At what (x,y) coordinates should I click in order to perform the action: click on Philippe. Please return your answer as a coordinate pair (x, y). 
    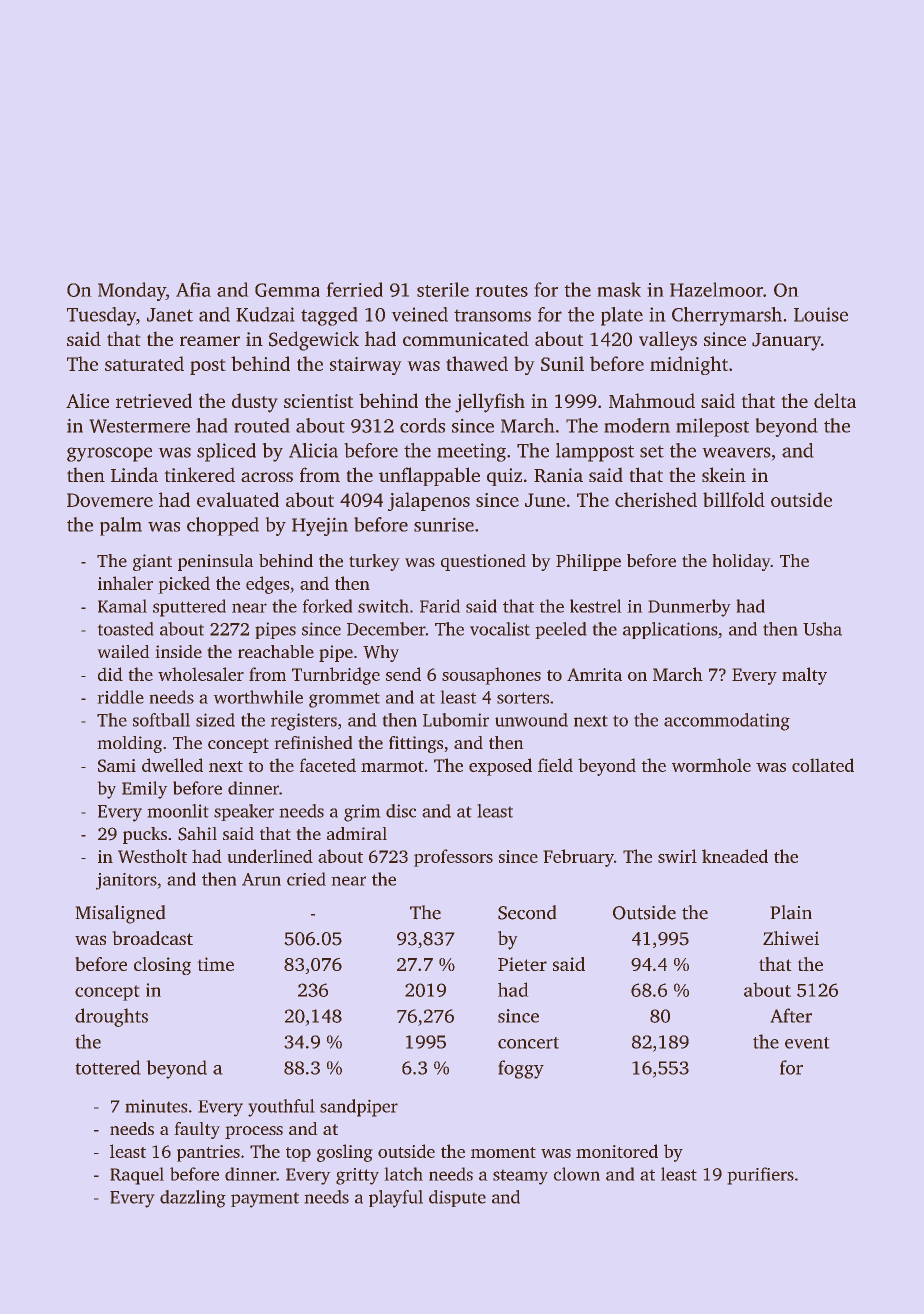
    Looking at the image, I should click on (588, 562).
